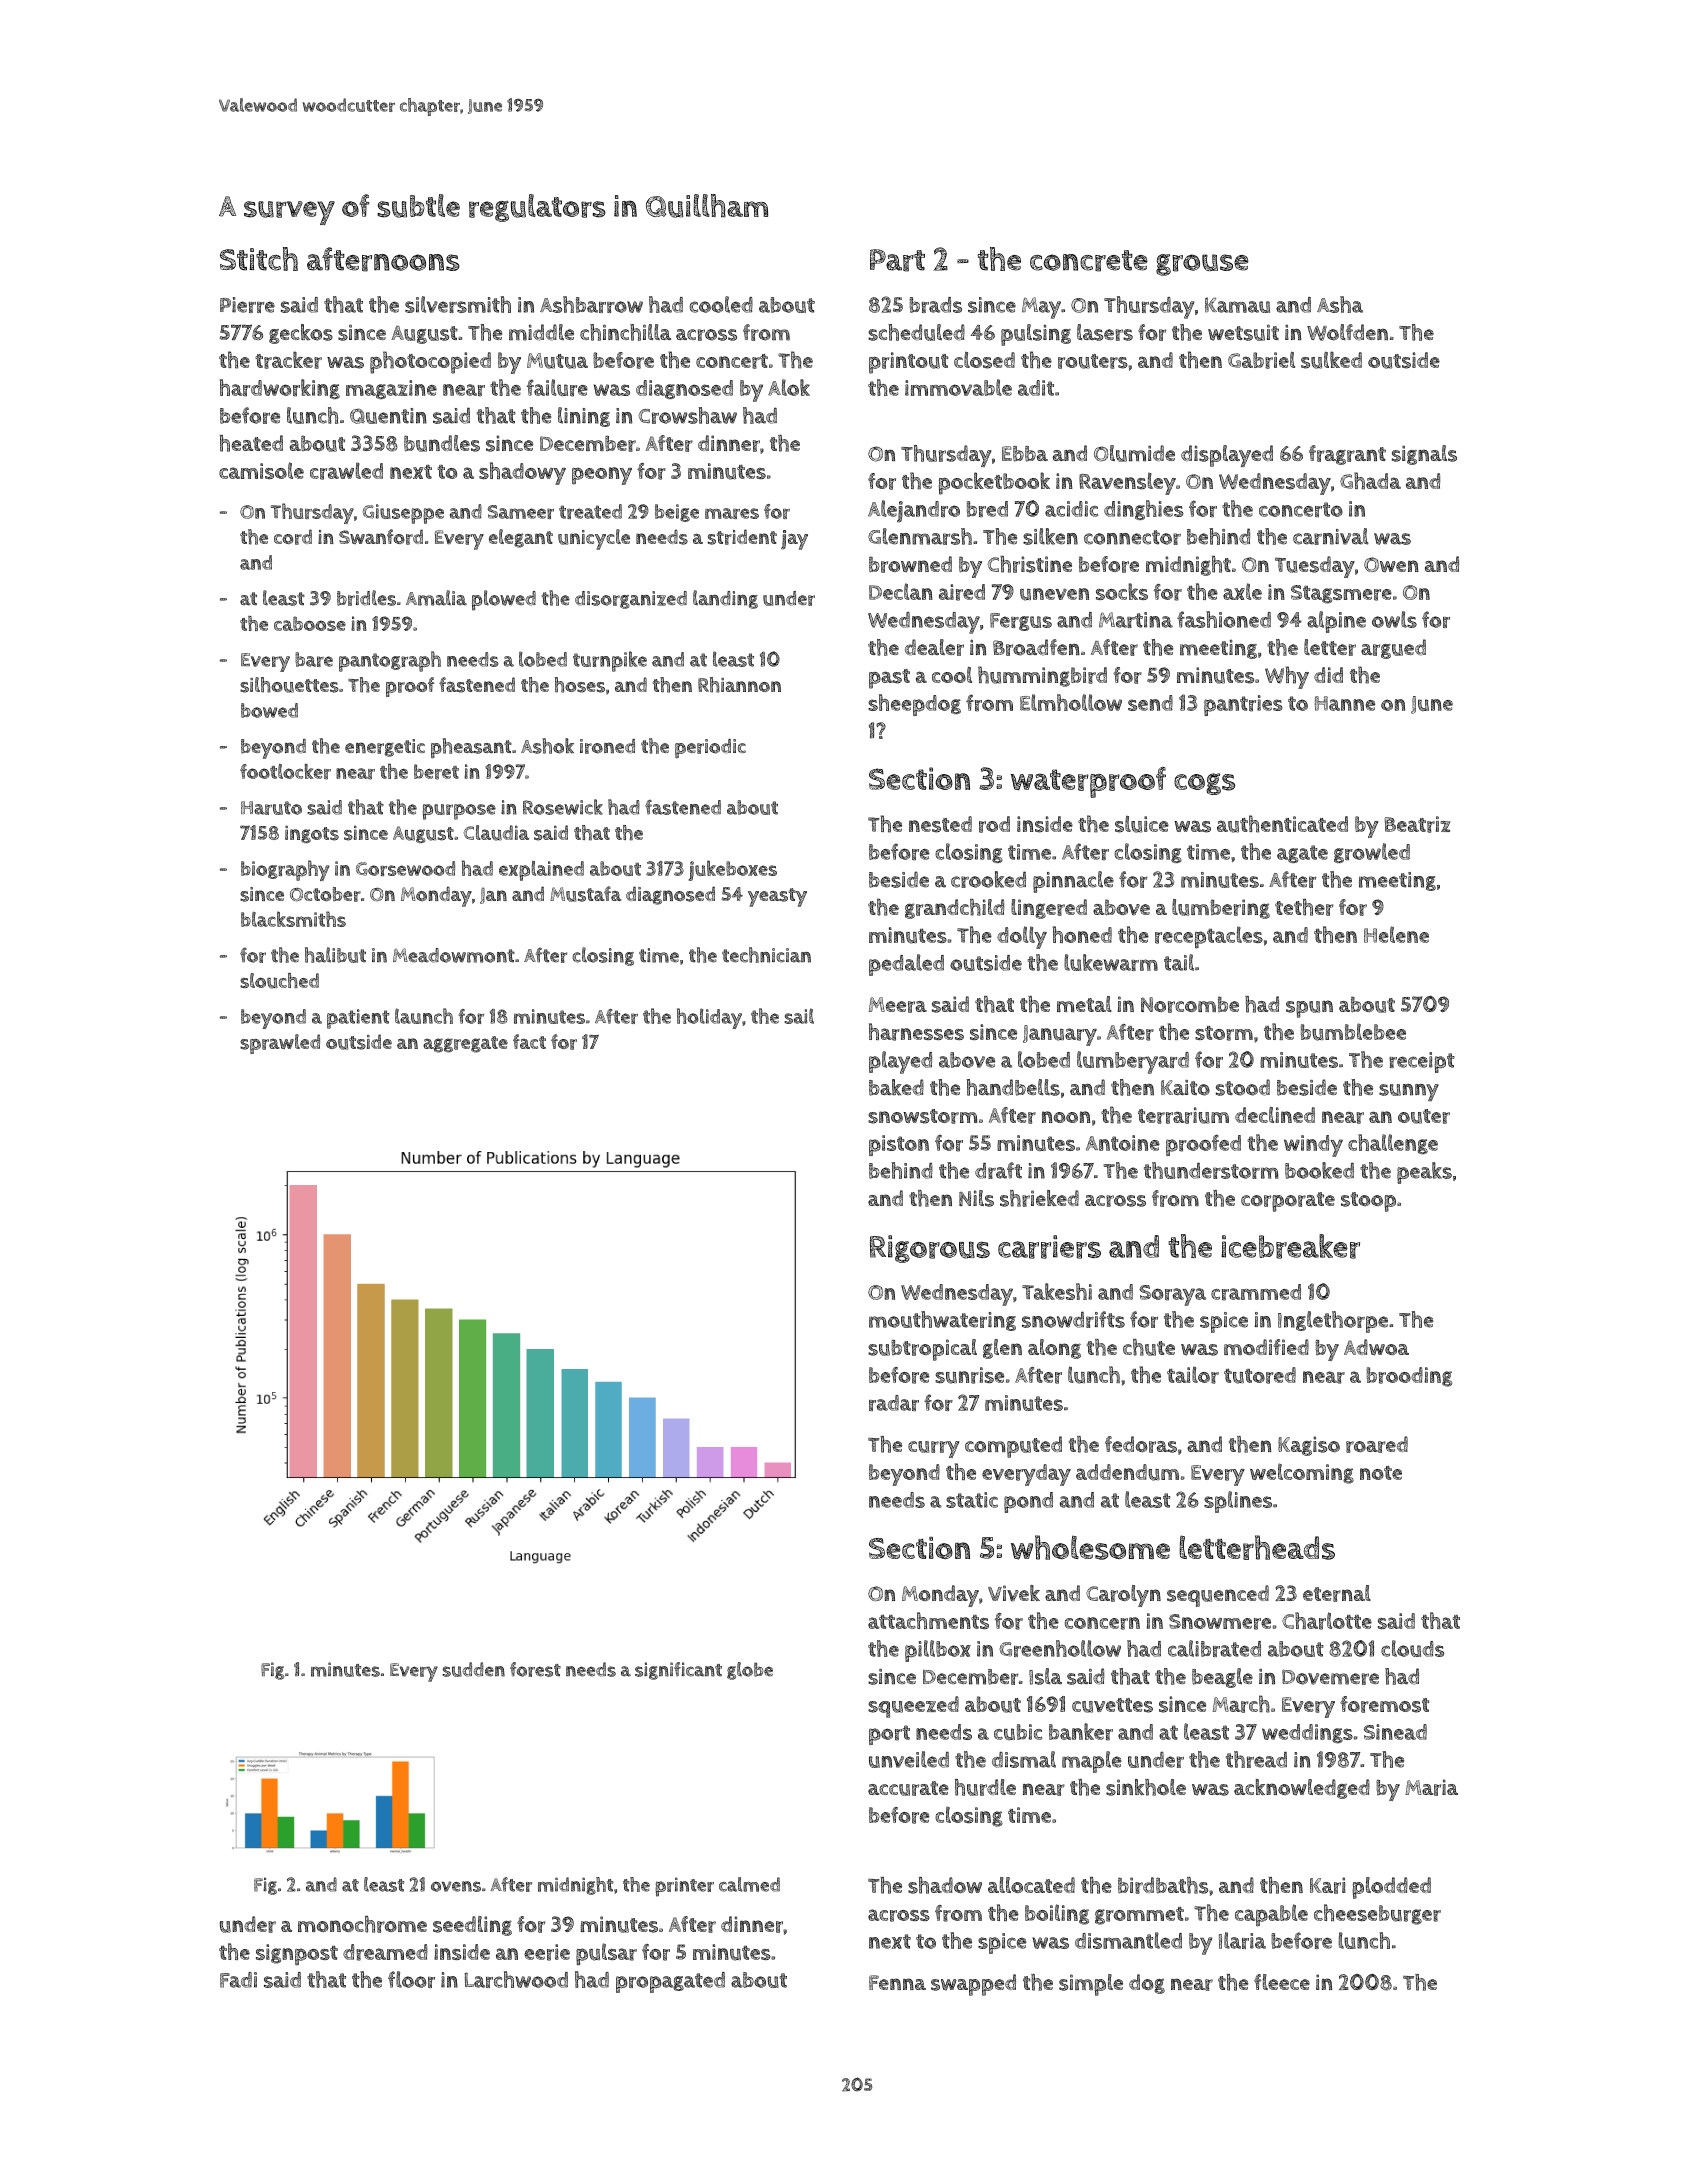  I want to click on aggregate, so click(465, 1044).
